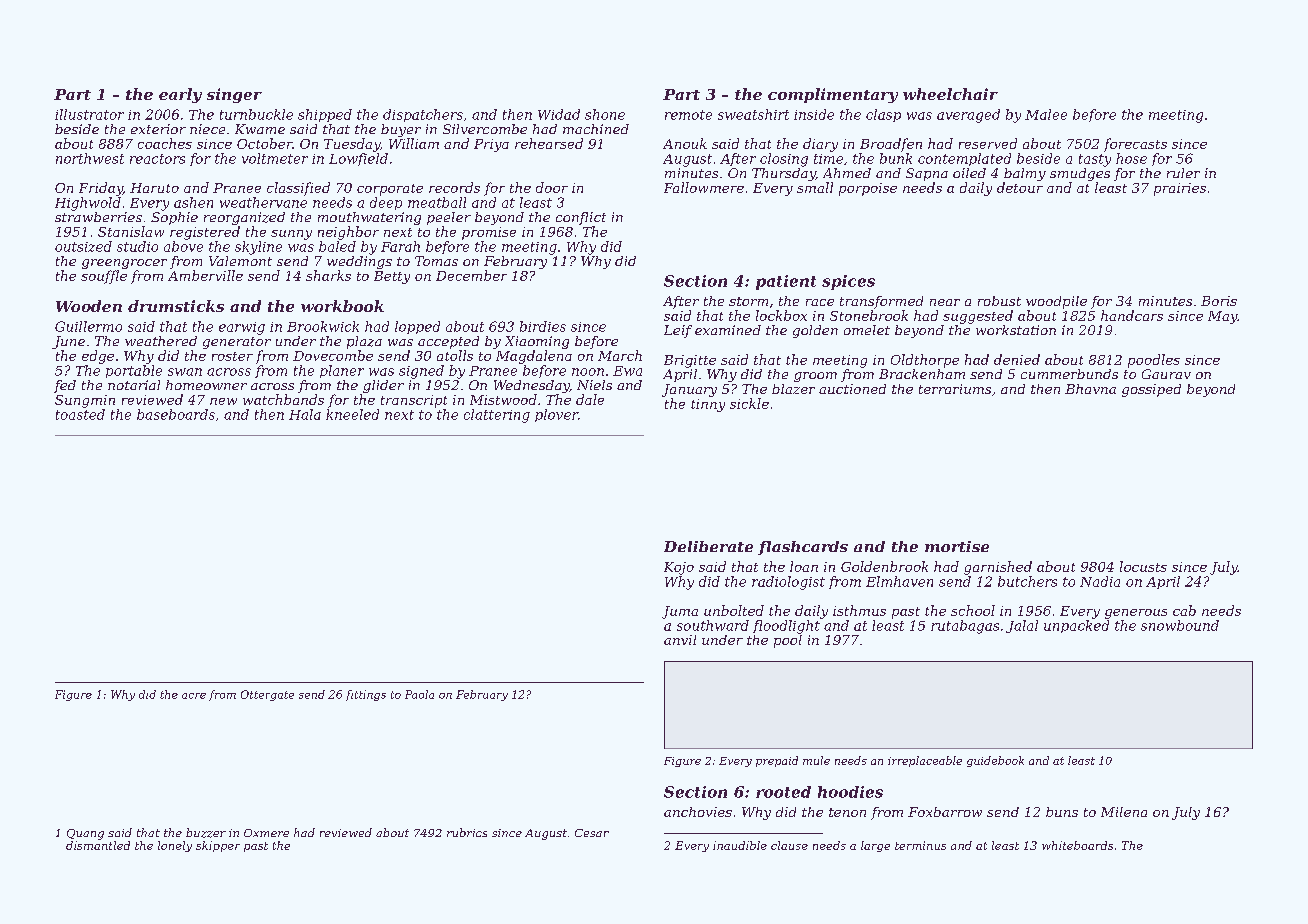 The image size is (1308, 924). I want to click on dismantled, so click(98, 845).
